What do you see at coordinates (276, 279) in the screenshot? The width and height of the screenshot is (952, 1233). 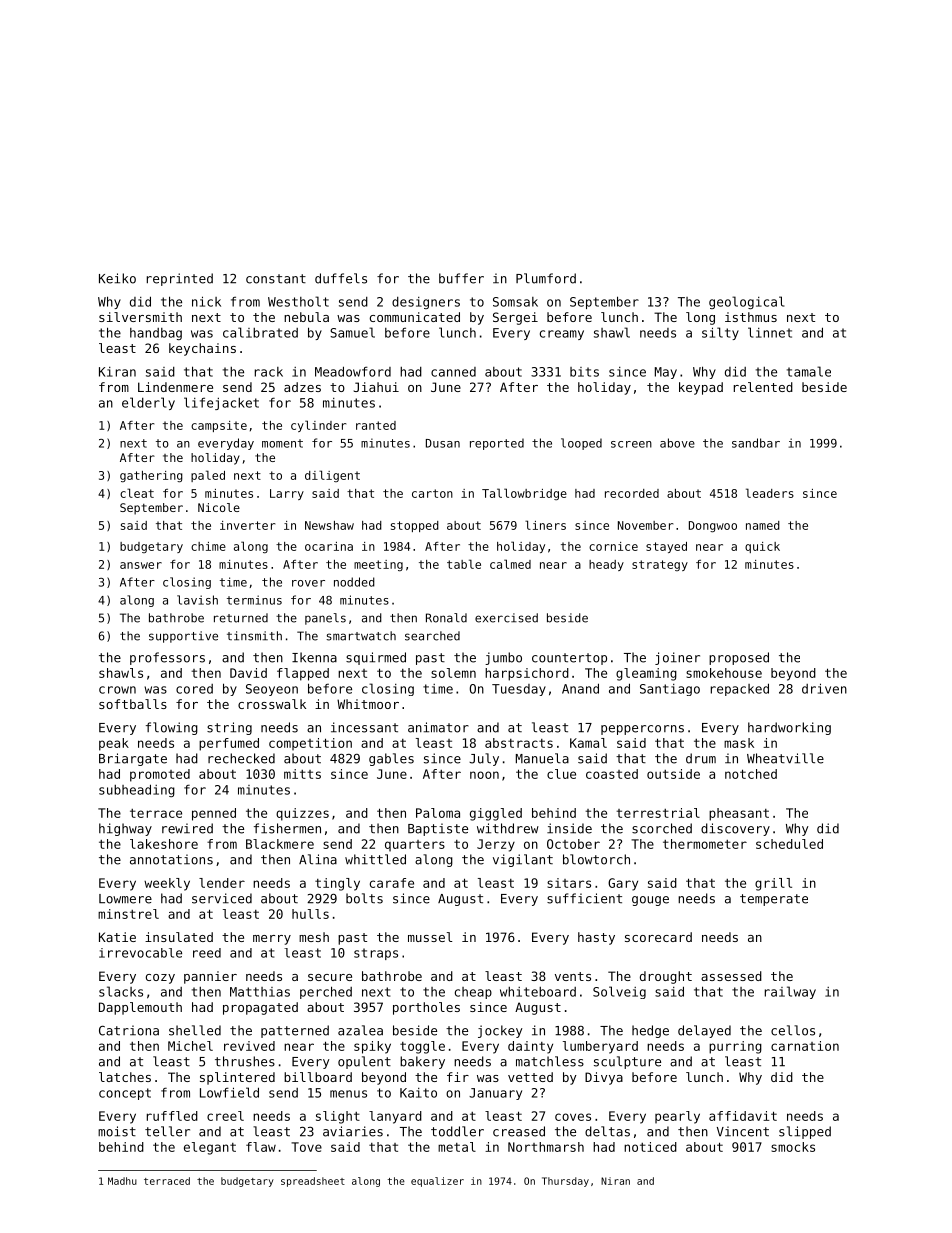 I see `constant` at bounding box center [276, 279].
